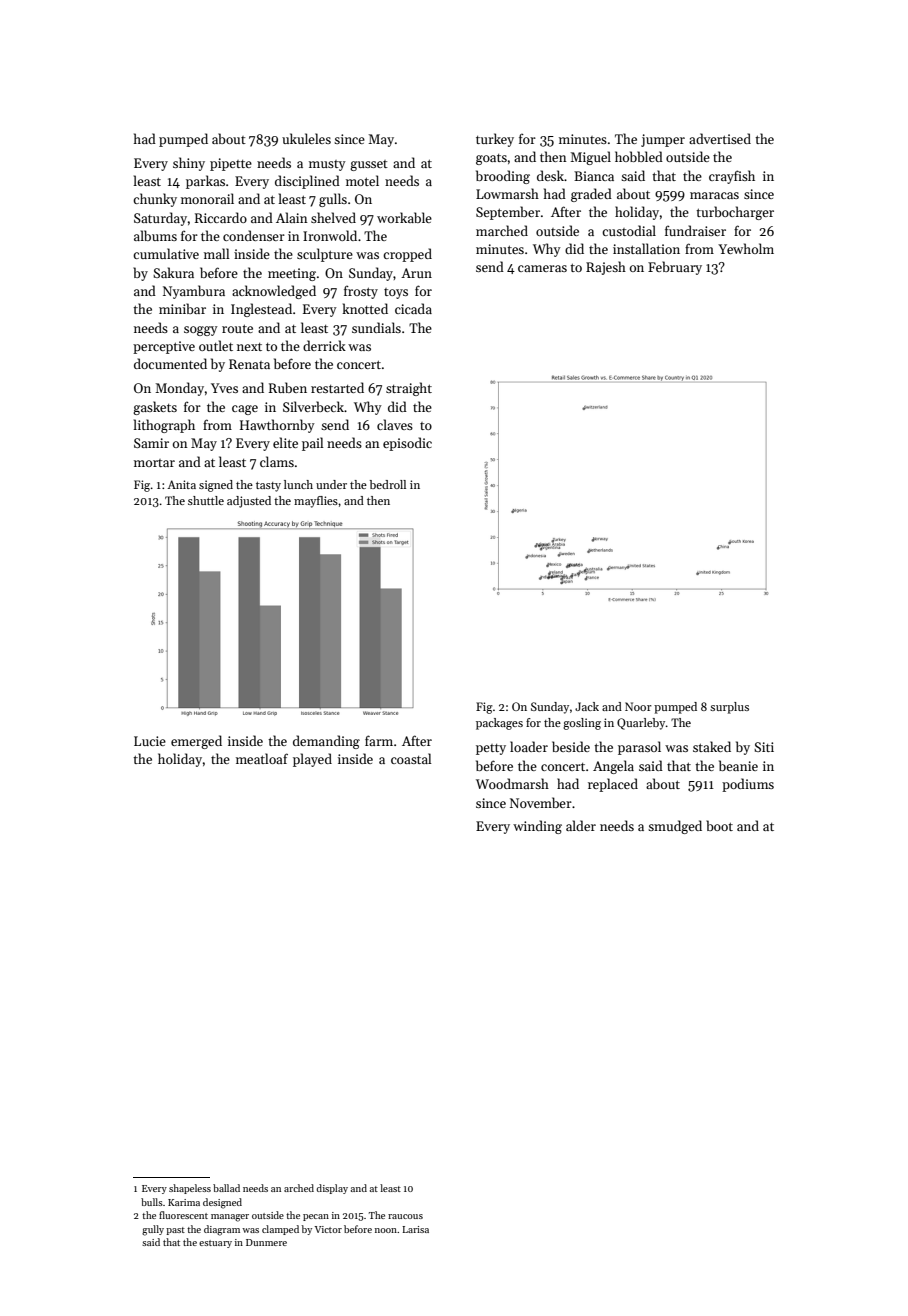 This screenshot has height=1316, width=908. Describe the element at coordinates (388, 484) in the screenshot. I see `bedroll` at that location.
